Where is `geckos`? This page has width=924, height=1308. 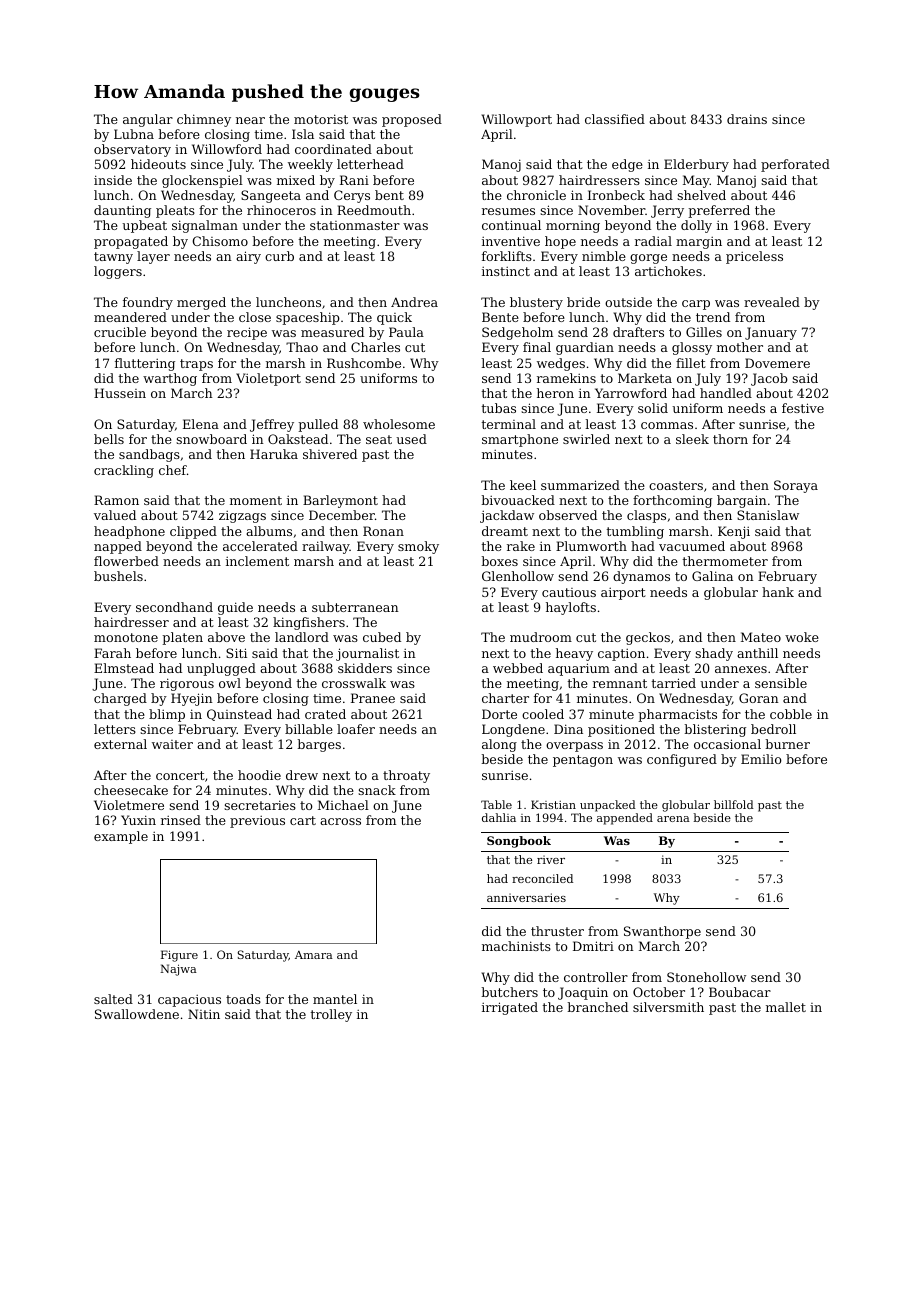
geckos is located at coordinates (648, 638).
